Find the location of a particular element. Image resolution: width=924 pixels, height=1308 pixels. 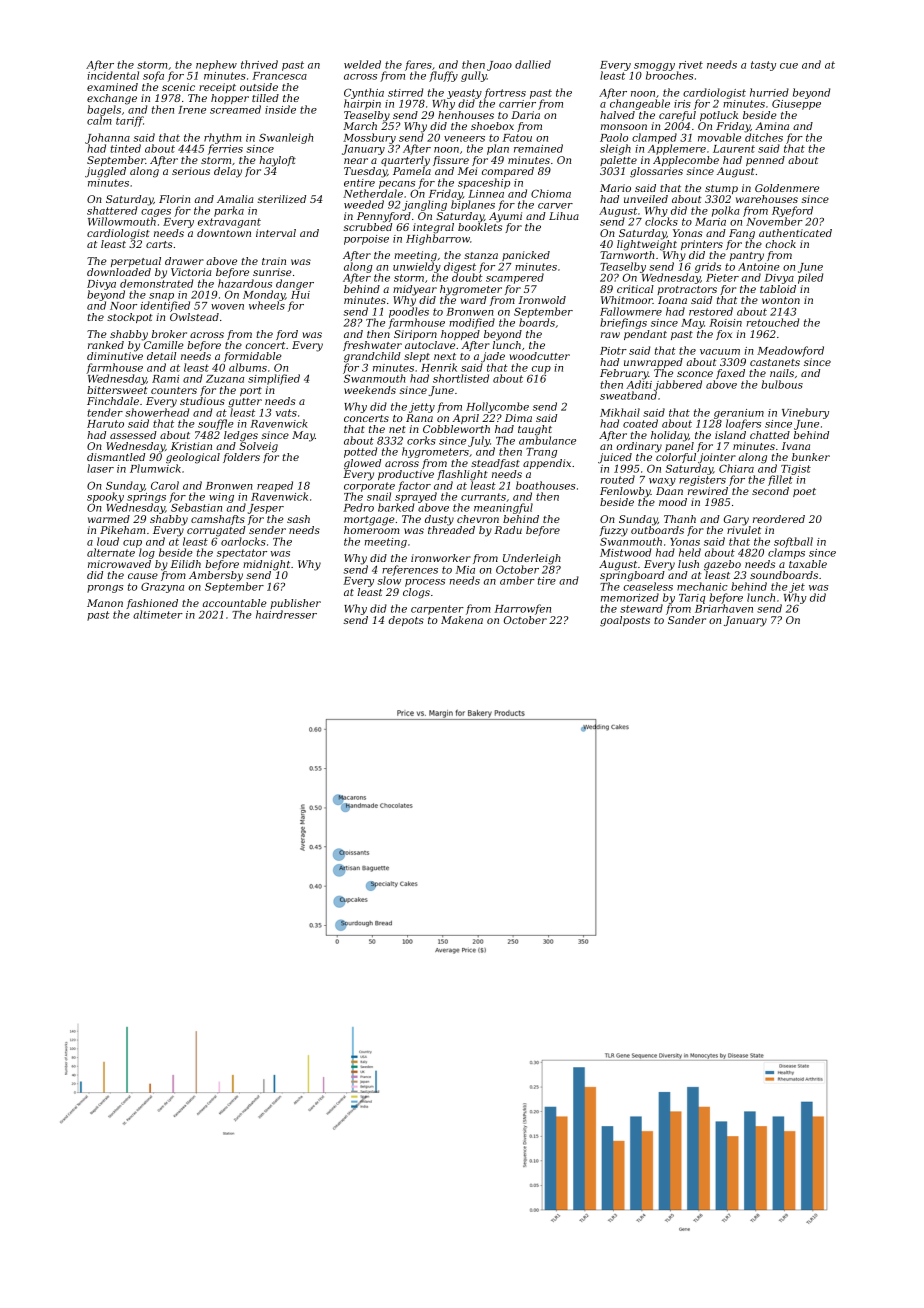

nephew is located at coordinates (216, 65).
